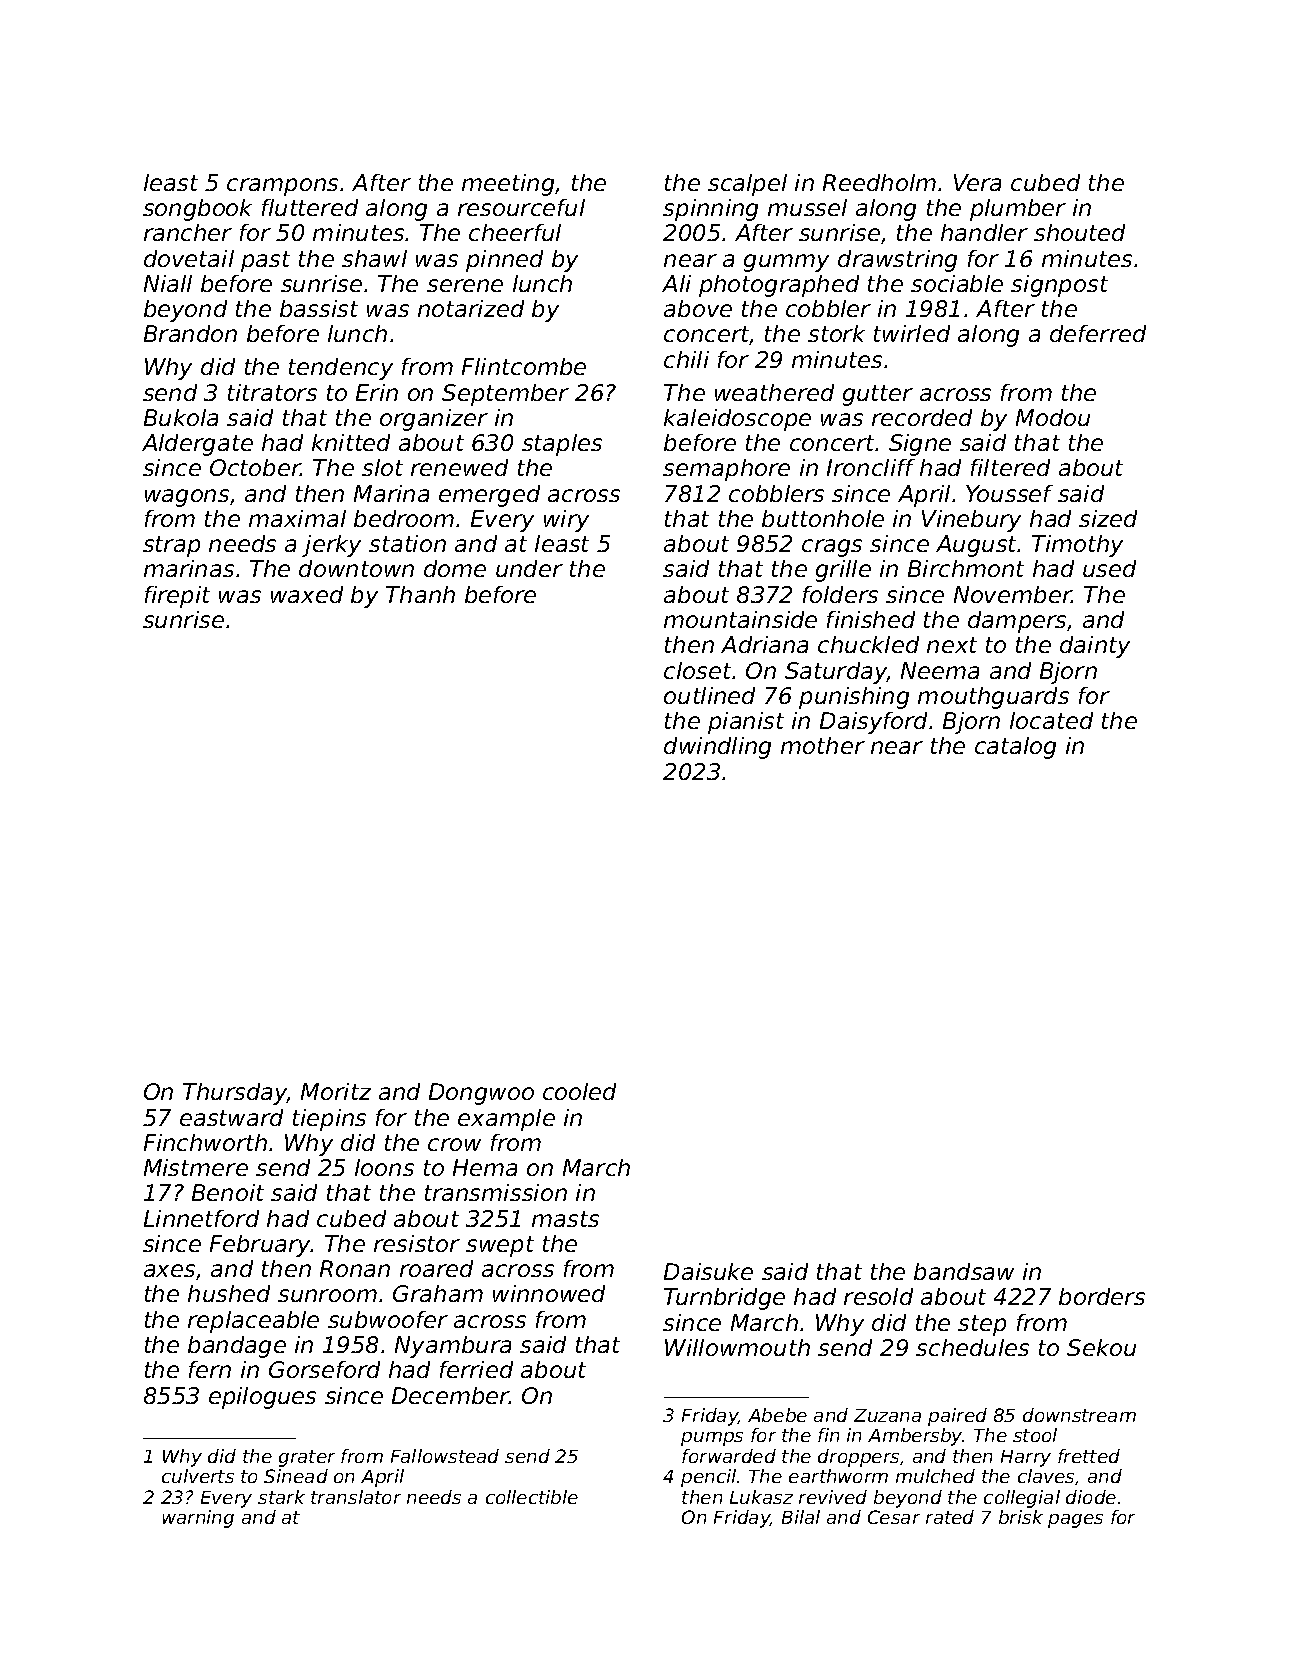 This image has width=1296, height=1677. What do you see at coordinates (1015, 748) in the image?
I see `catalog` at bounding box center [1015, 748].
